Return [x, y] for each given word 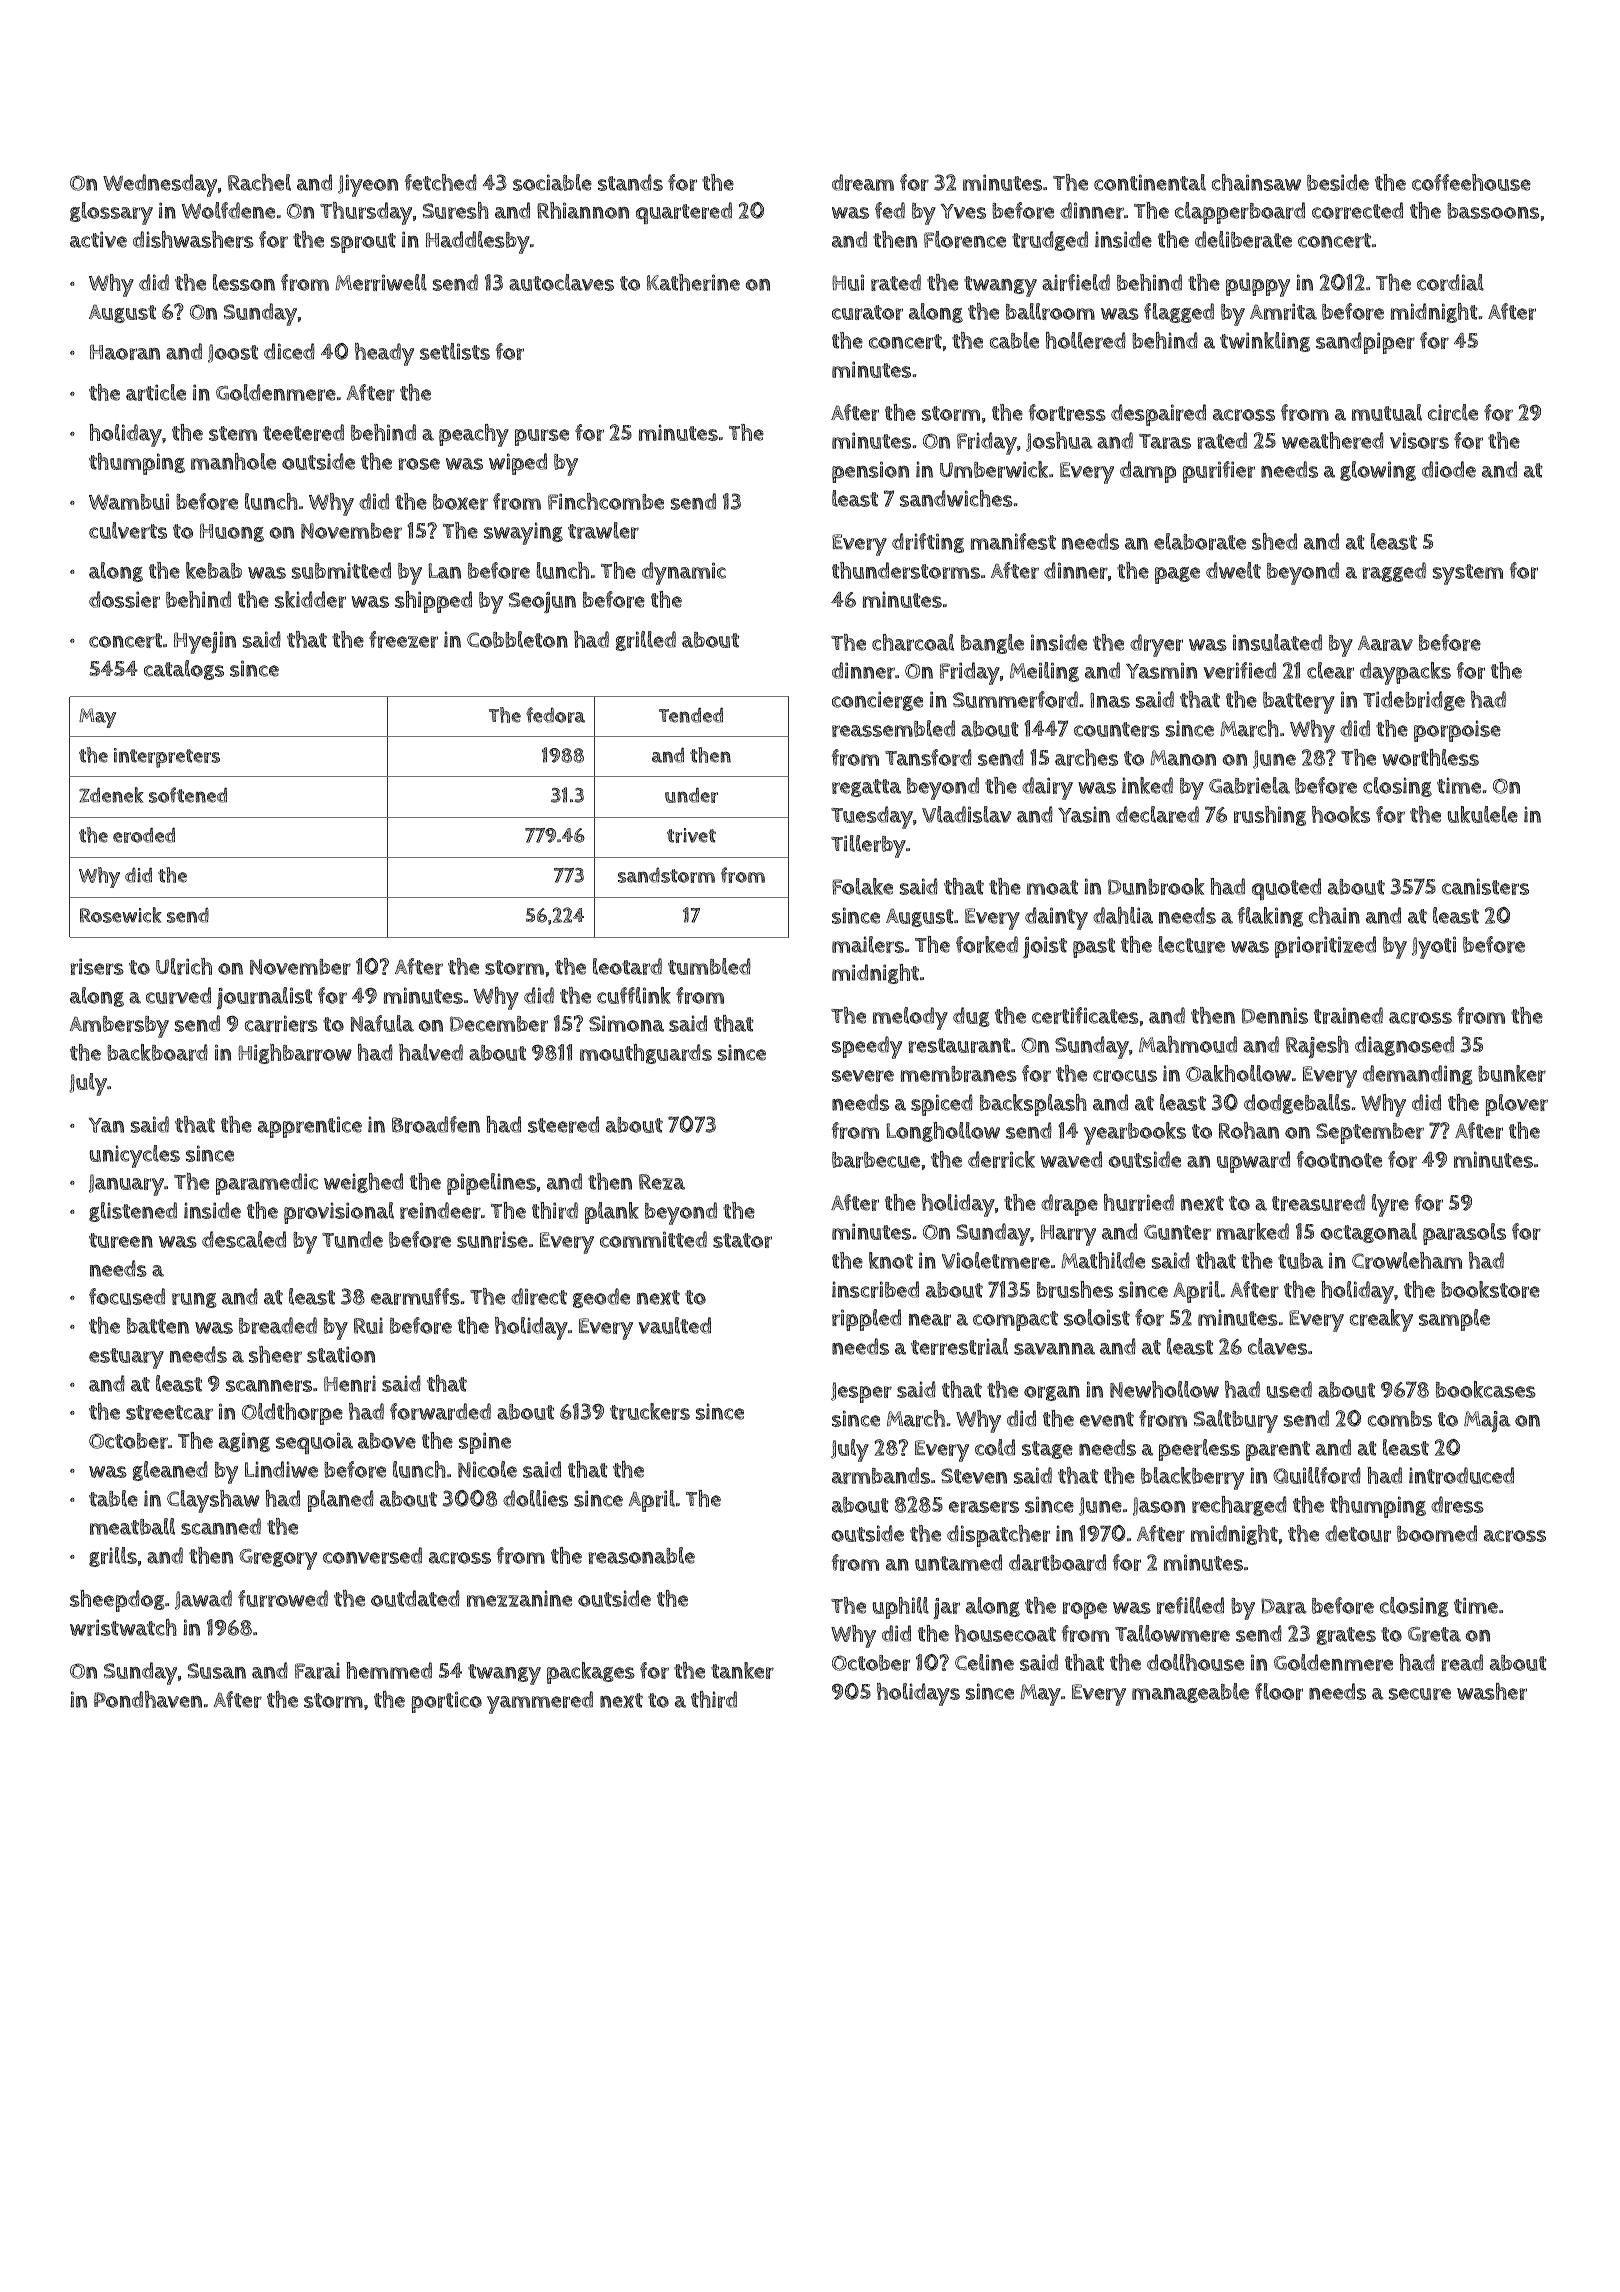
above [387, 1441]
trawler [603, 530]
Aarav [1385, 643]
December [499, 1024]
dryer [1156, 645]
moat [1052, 887]
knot [891, 1260]
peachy [474, 435]
